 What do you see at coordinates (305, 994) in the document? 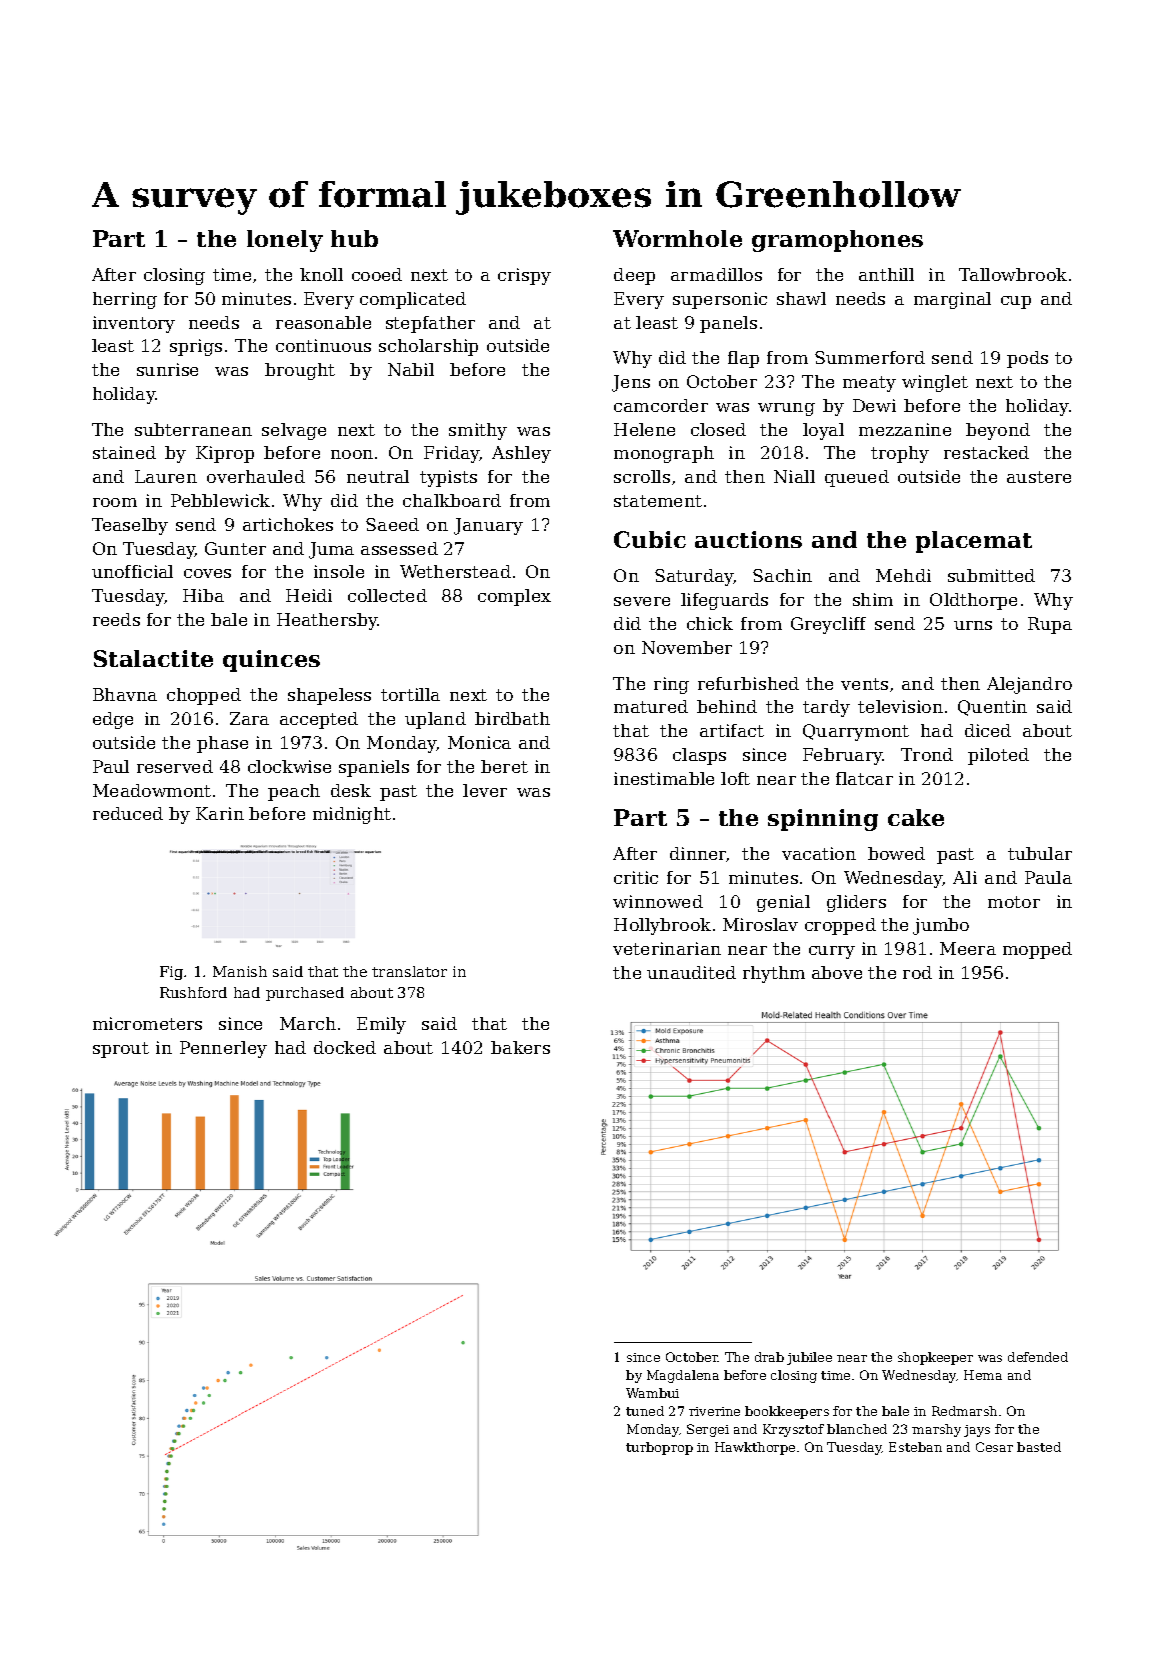
I see `purchased` at bounding box center [305, 994].
